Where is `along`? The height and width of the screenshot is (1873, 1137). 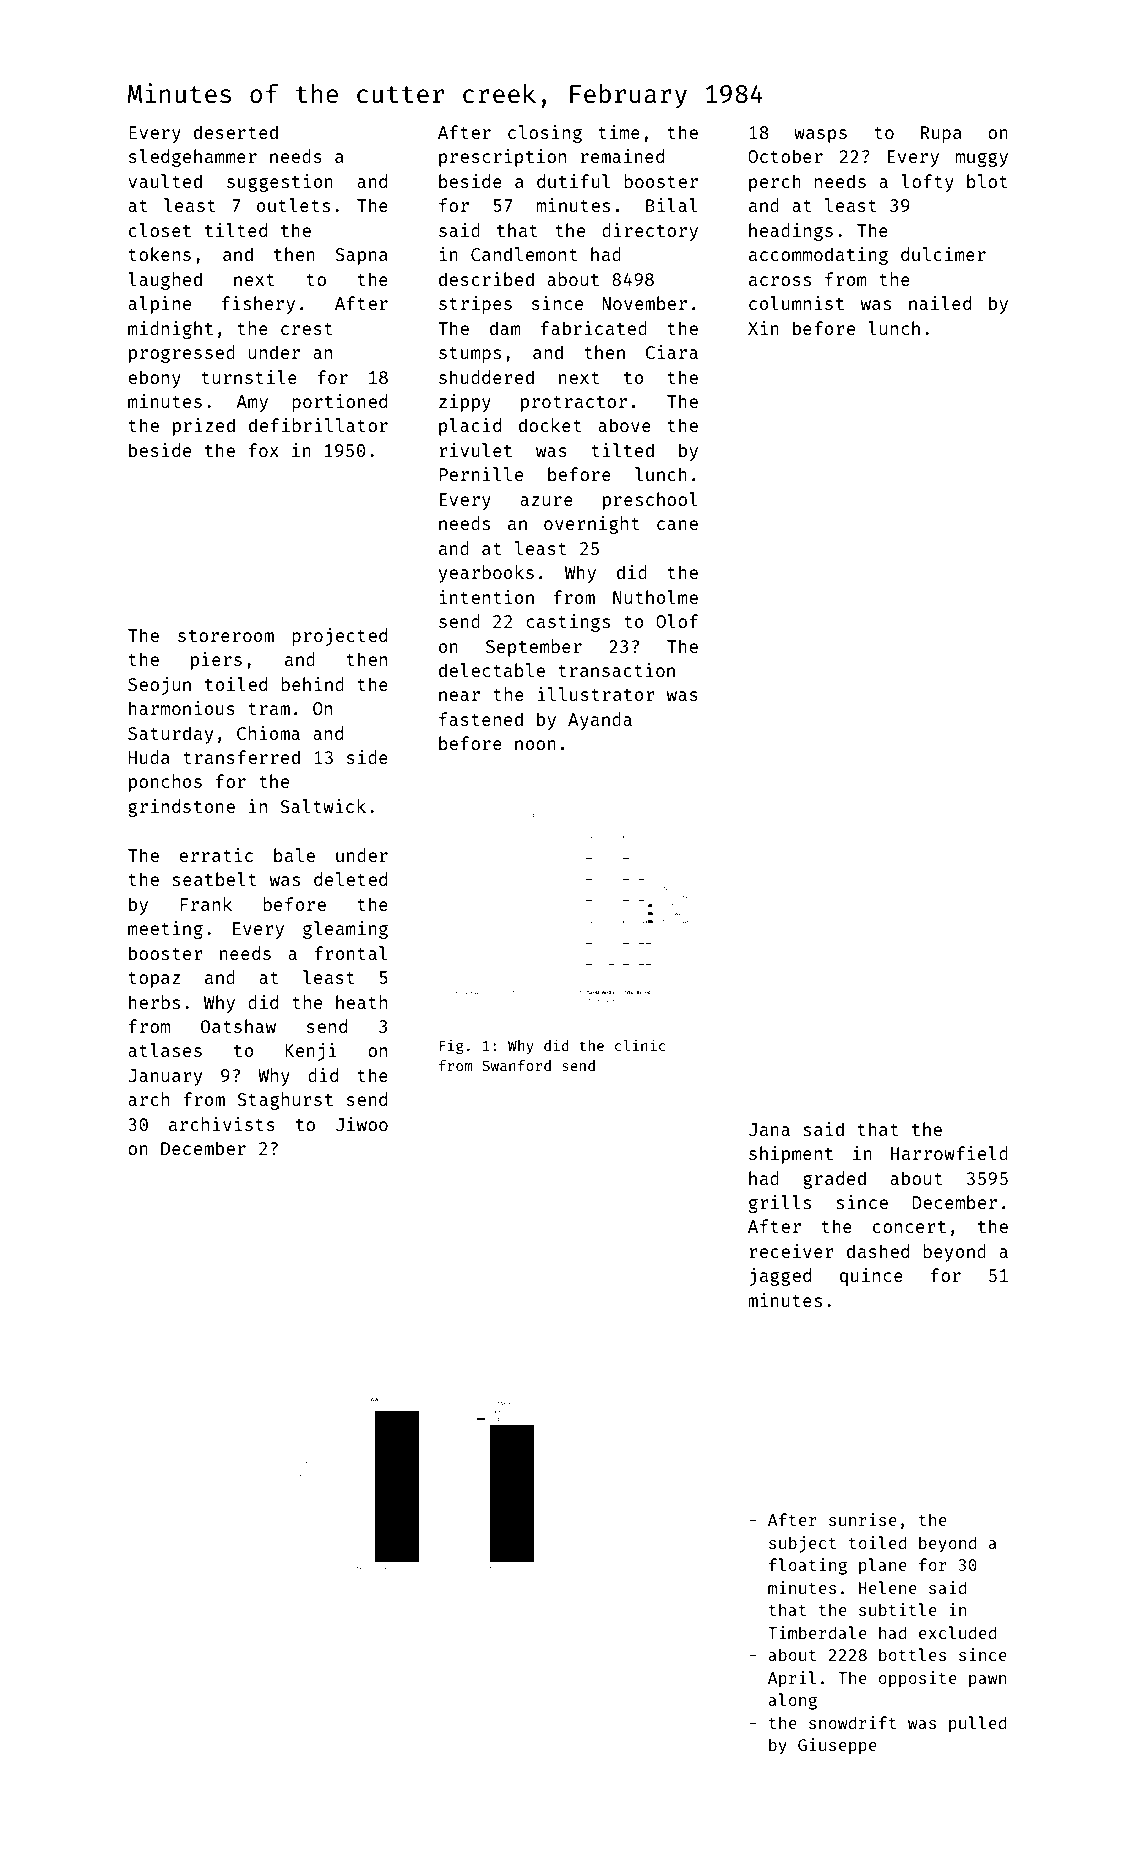 along is located at coordinates (793, 1701).
